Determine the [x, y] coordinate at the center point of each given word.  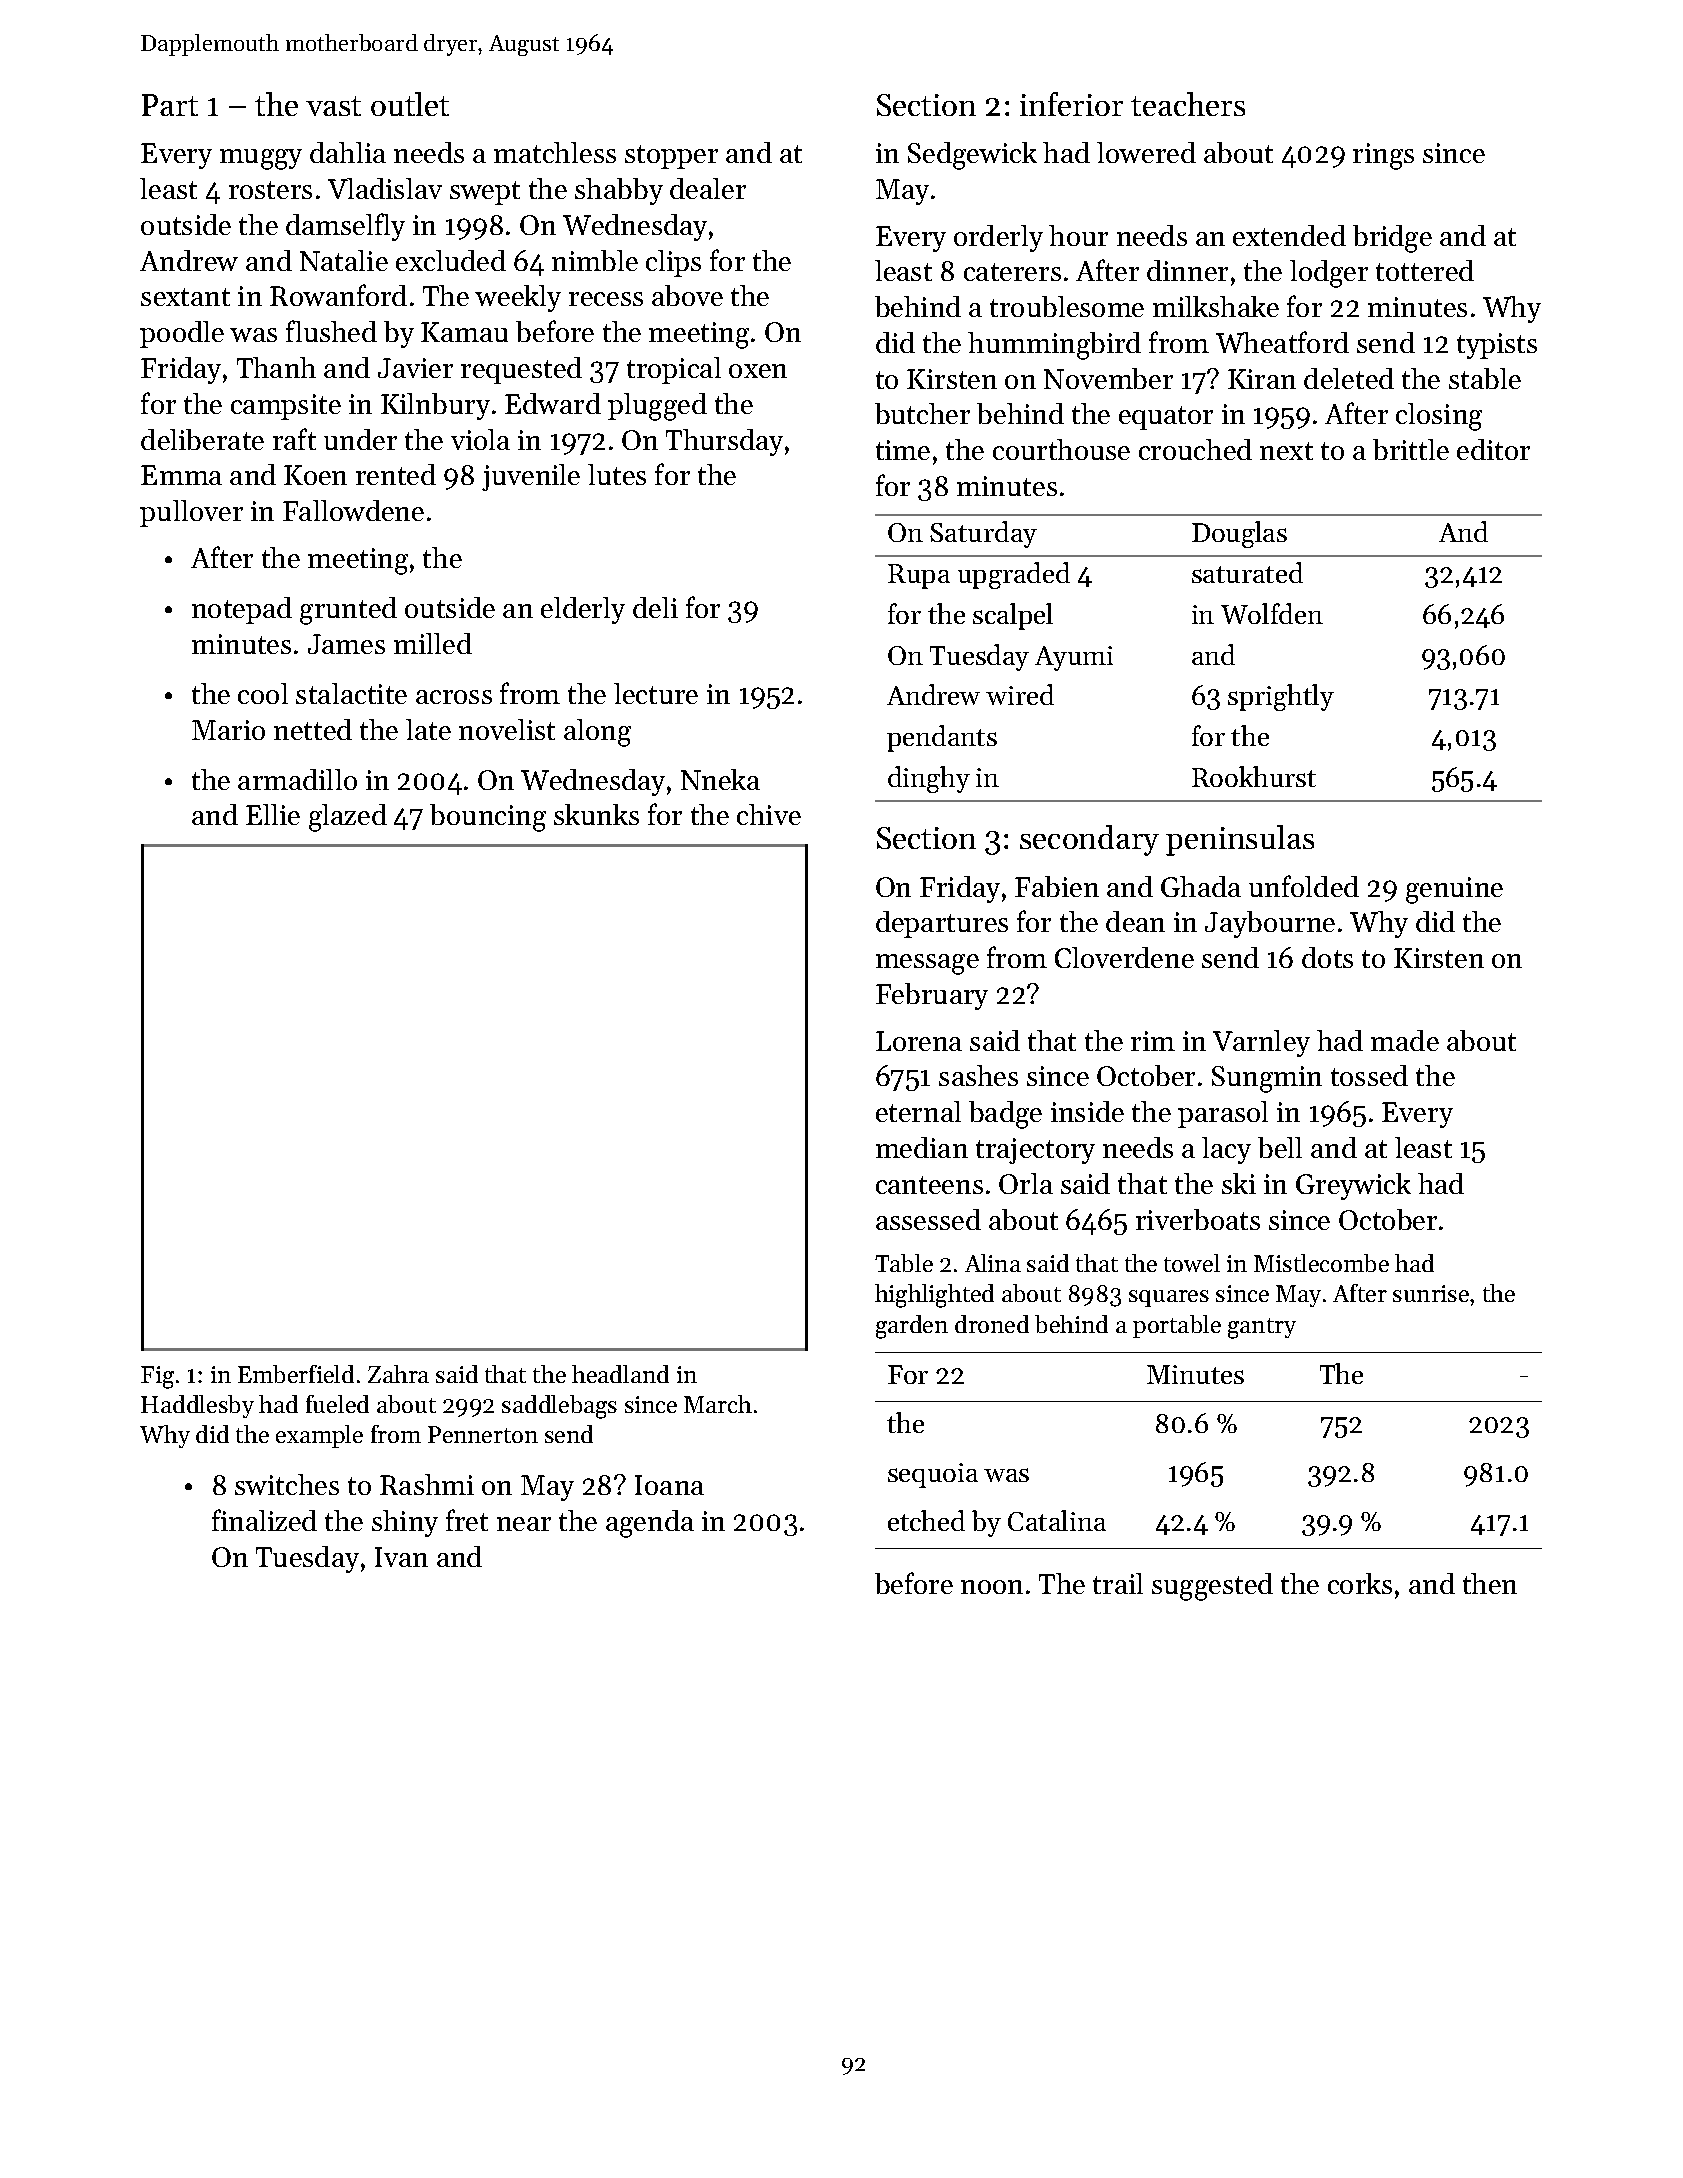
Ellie [273, 814]
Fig [157, 1377]
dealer [708, 188]
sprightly [1281, 697]
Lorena [919, 1041]
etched [926, 1520]
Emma [181, 475]
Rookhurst [1254, 776]
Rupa [919, 576]
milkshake [1216, 306]
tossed [1369, 1075]
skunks [596, 814]
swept [485, 193]
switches [287, 1484]
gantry [1262, 1328]
